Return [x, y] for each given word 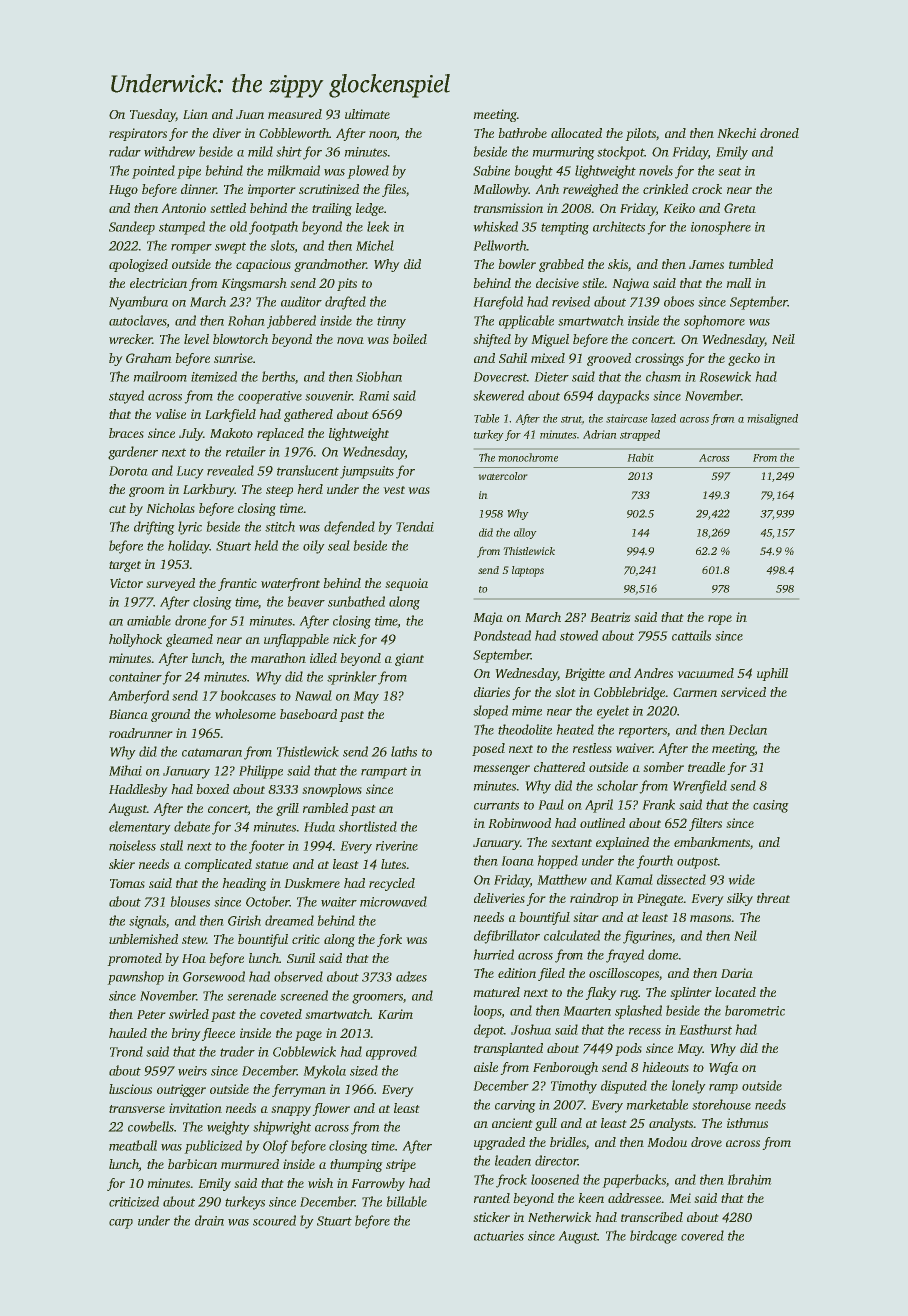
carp [121, 1224]
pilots [640, 134]
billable [406, 1201]
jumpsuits [367, 472]
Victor [126, 583]
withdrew [169, 151]
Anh [547, 189]
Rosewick [725, 376]
